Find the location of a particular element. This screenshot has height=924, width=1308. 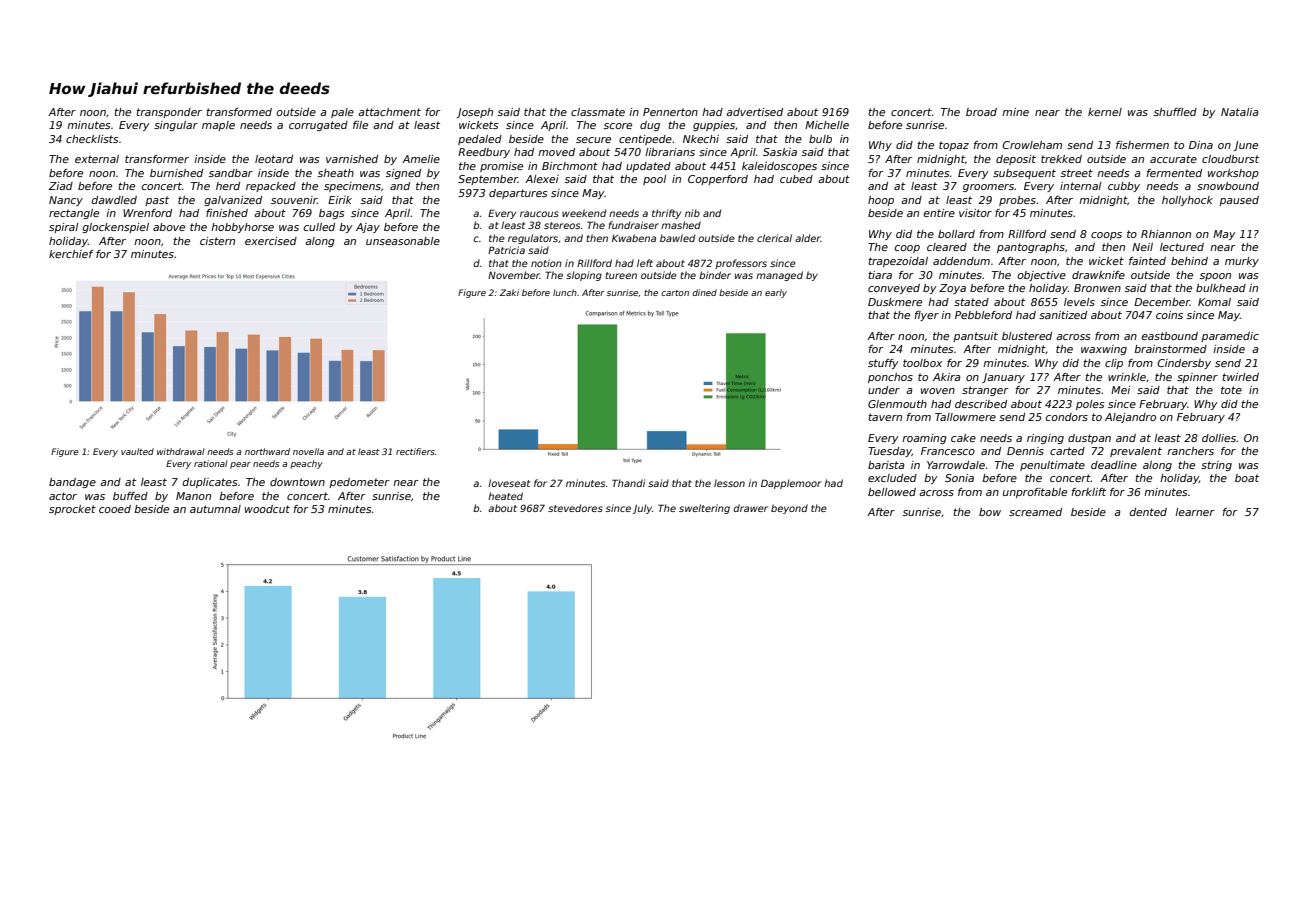

clip is located at coordinates (1114, 364).
